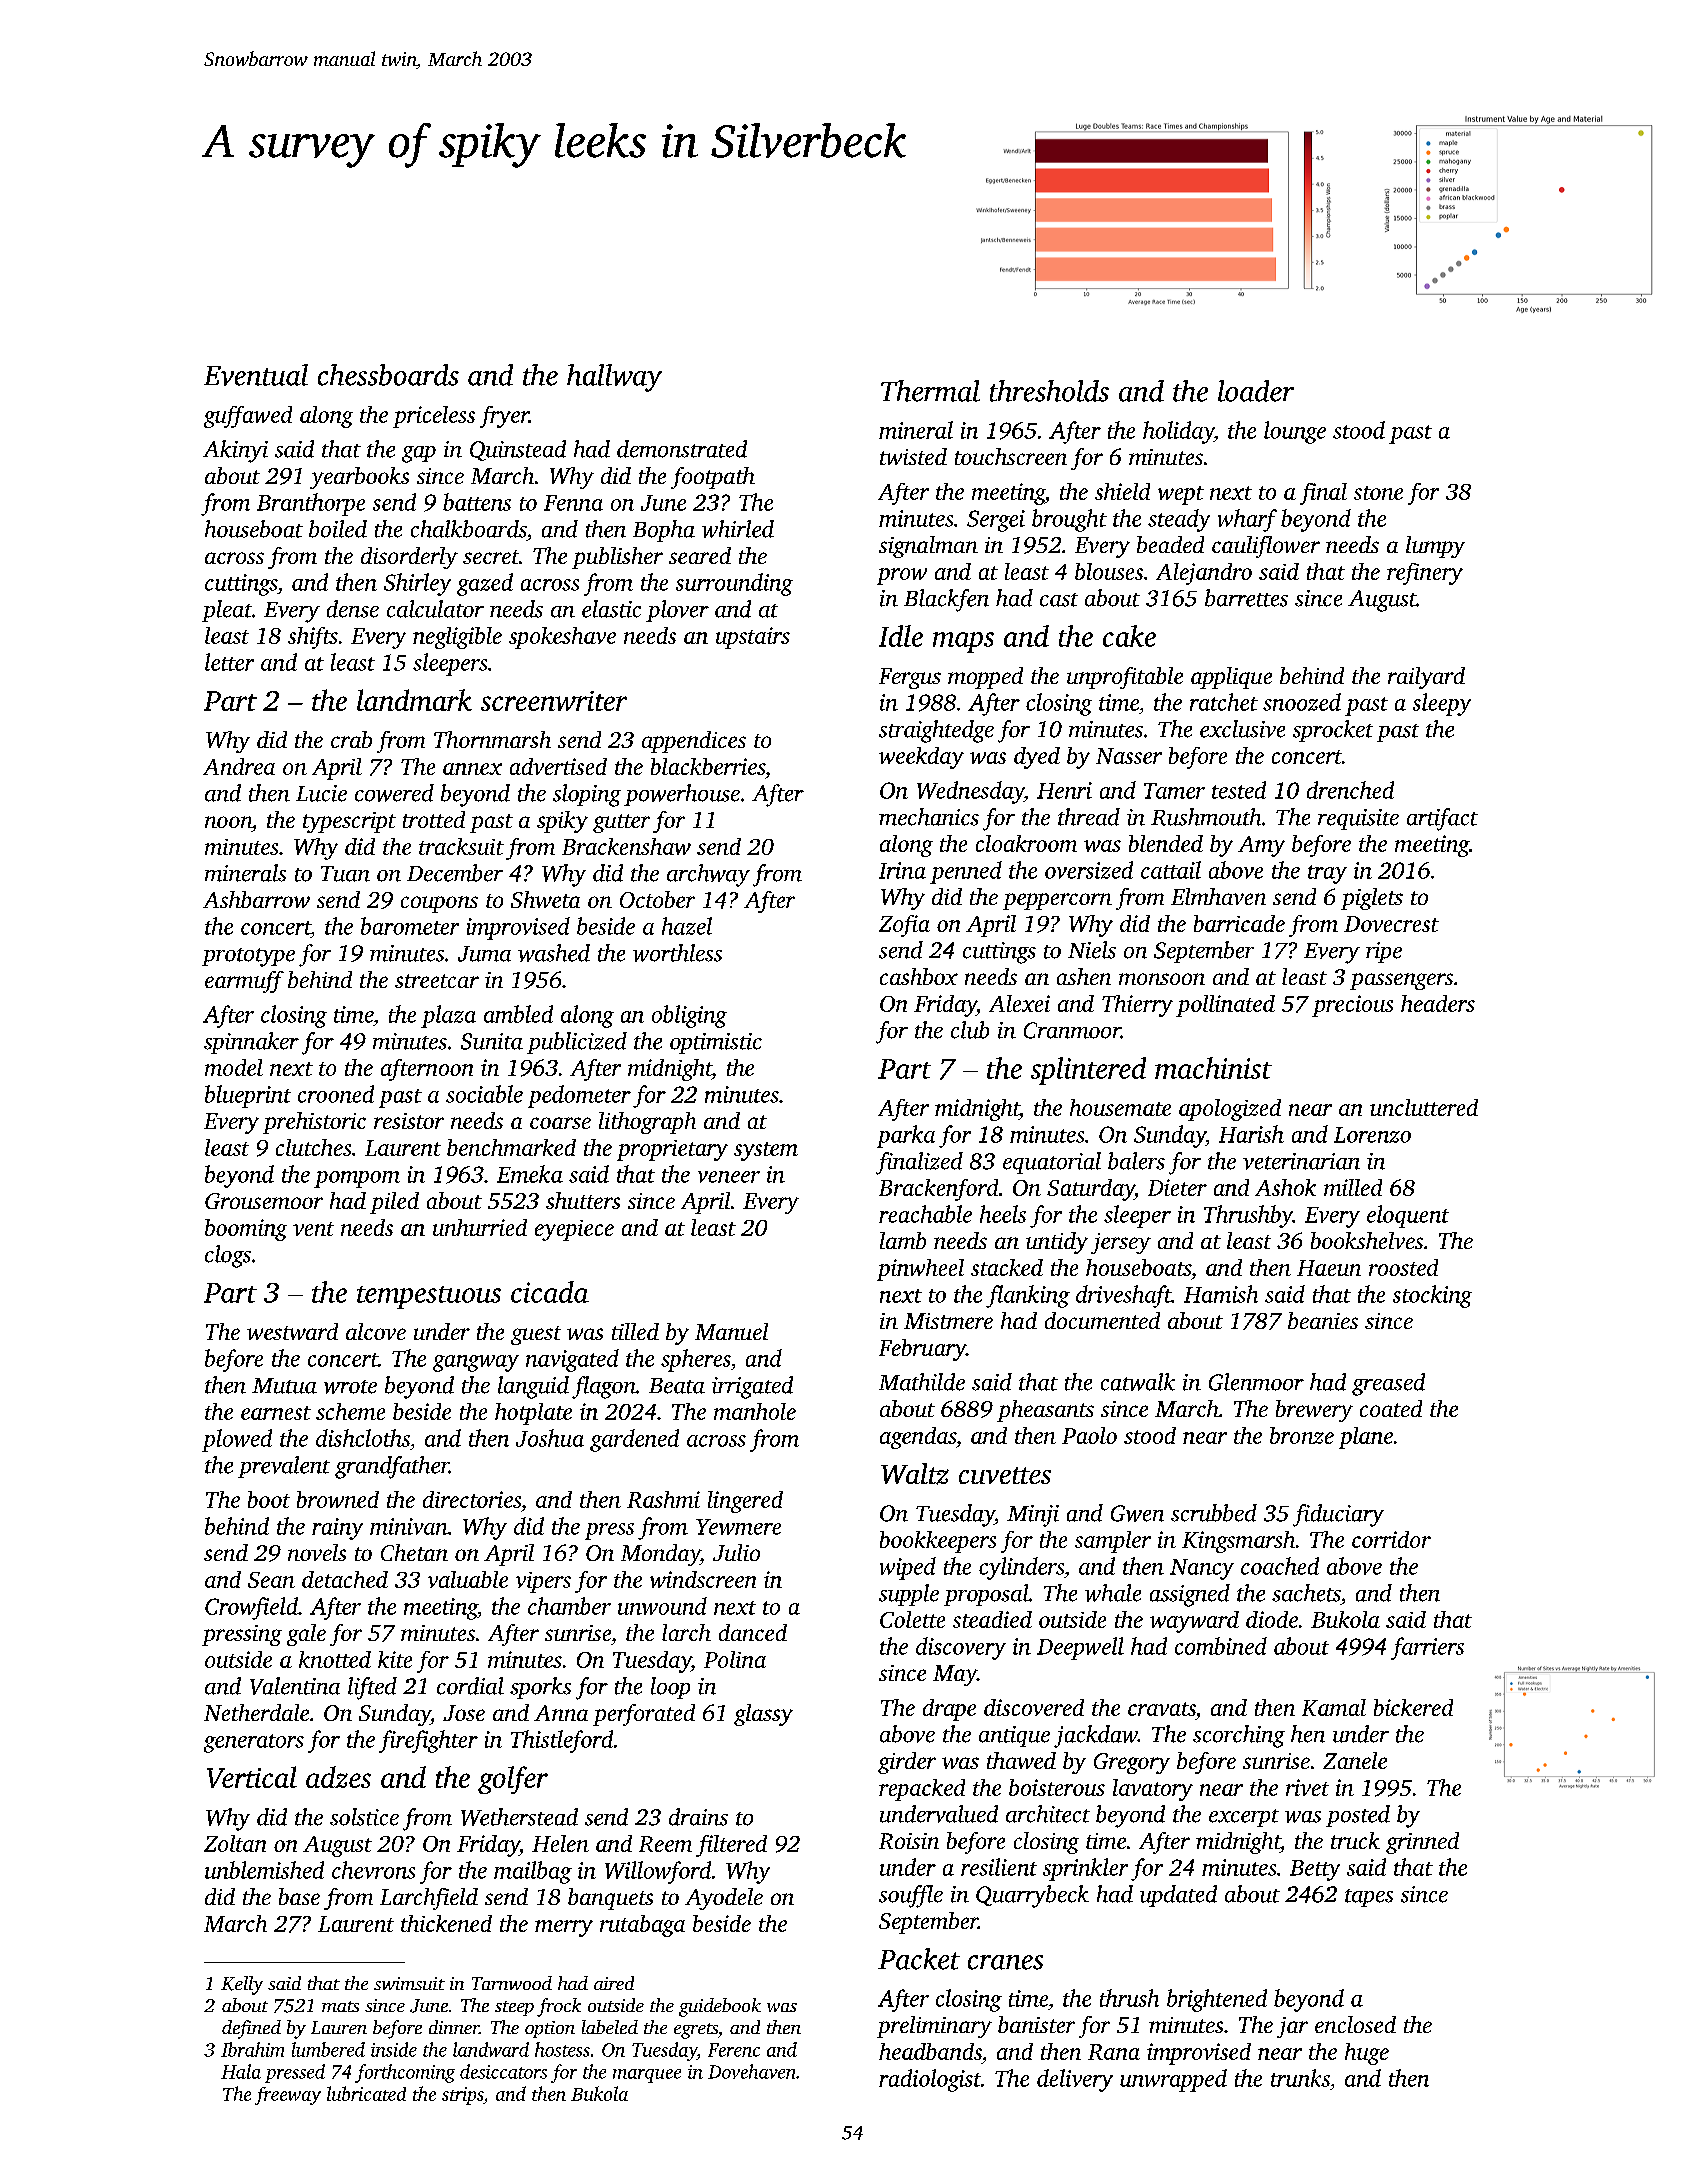 The image size is (1683, 2178). What do you see at coordinates (1422, 1843) in the document?
I see `grinned` at bounding box center [1422, 1843].
